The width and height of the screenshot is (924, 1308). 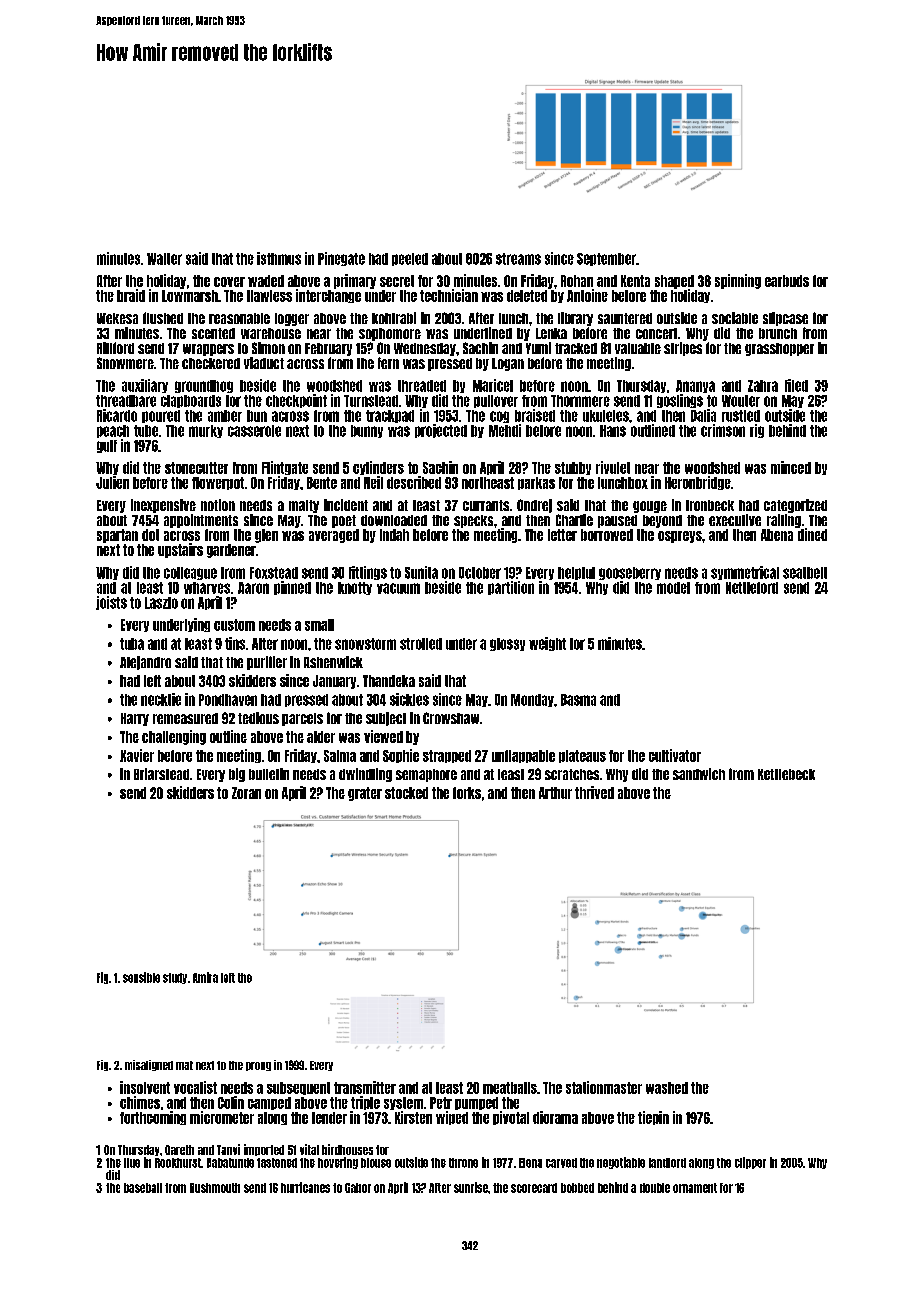 I want to click on reasonable, so click(x=239, y=318).
